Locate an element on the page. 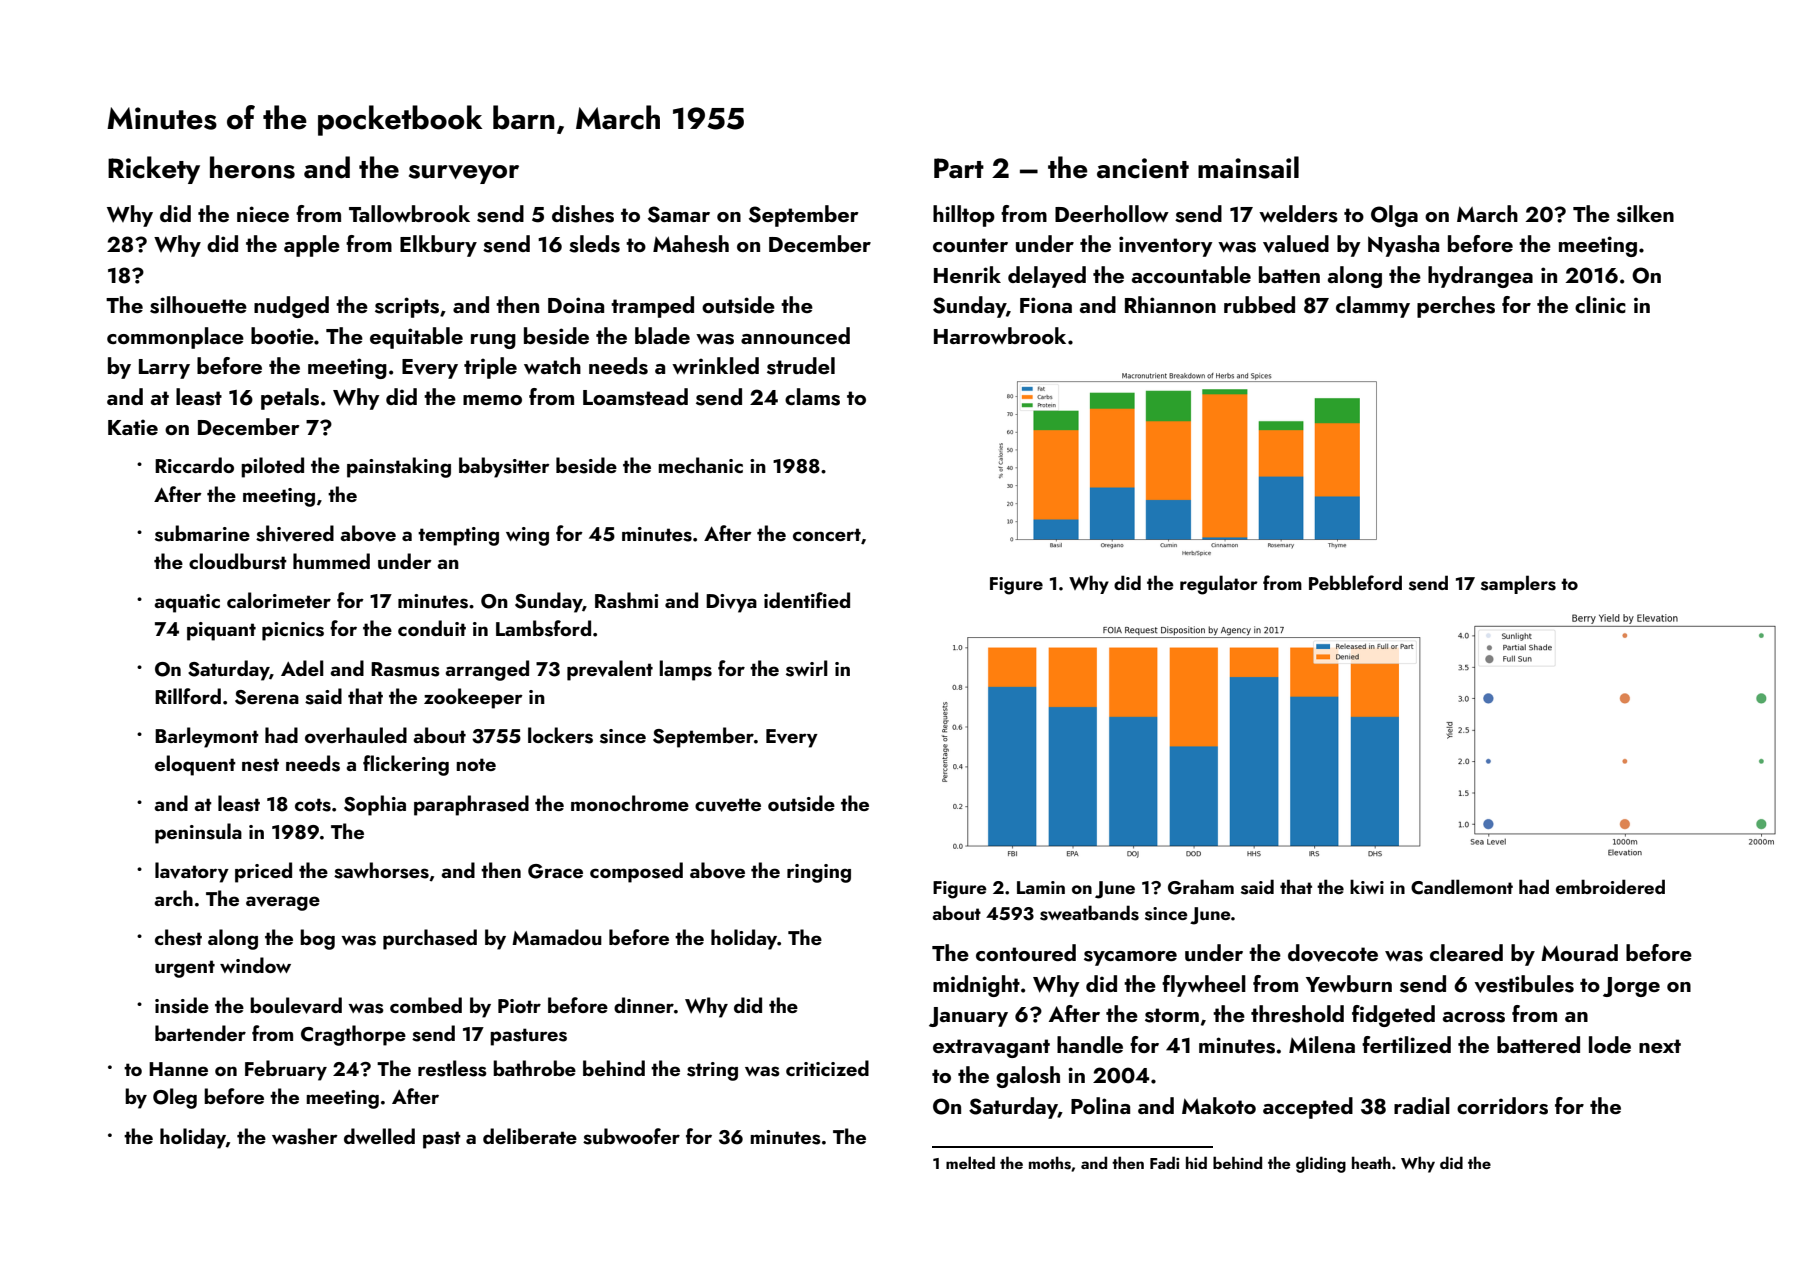 The image size is (1811, 1280). regulator is located at coordinates (1219, 585).
